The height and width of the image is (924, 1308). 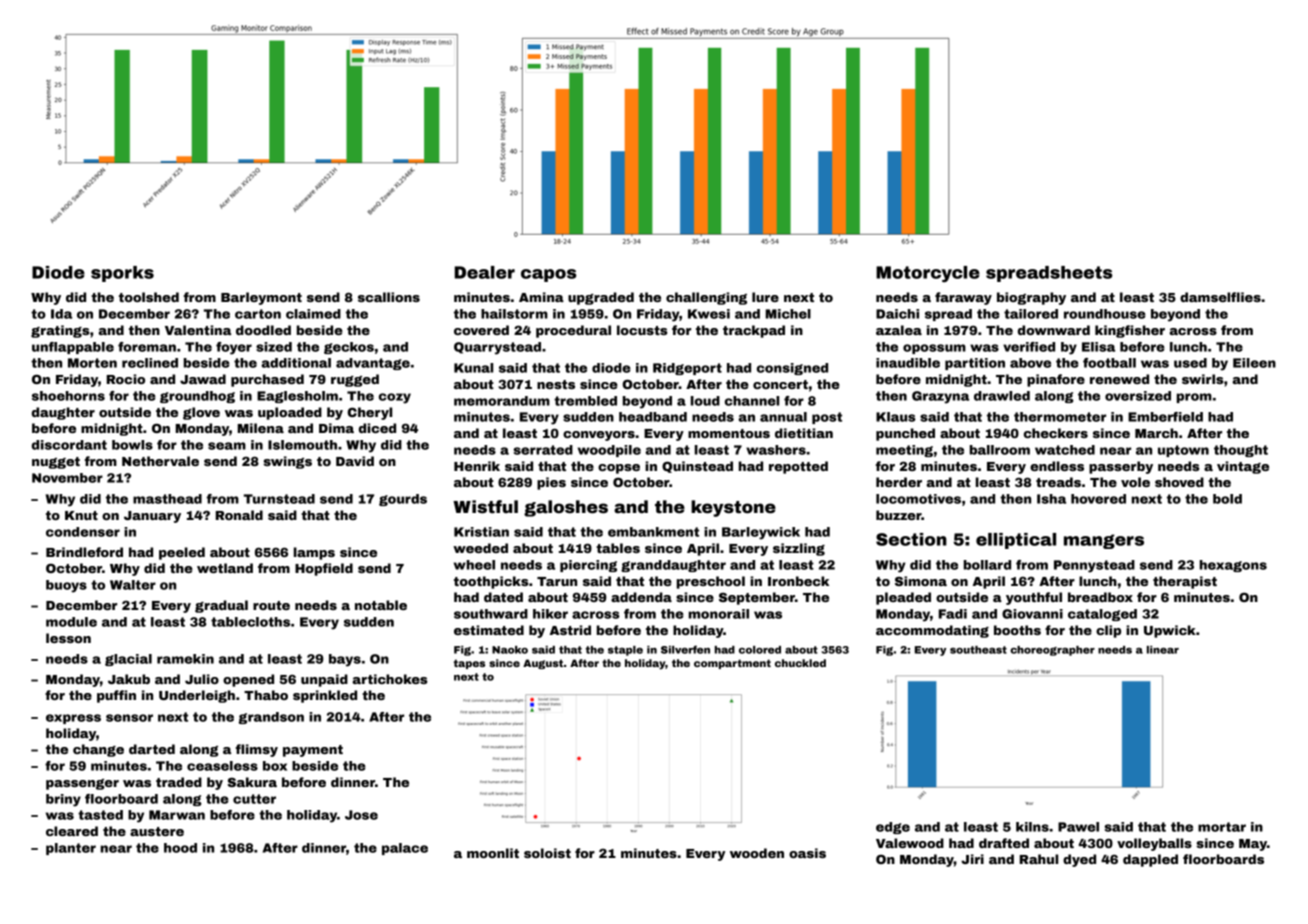 I want to click on kingfisher, so click(x=1130, y=331).
